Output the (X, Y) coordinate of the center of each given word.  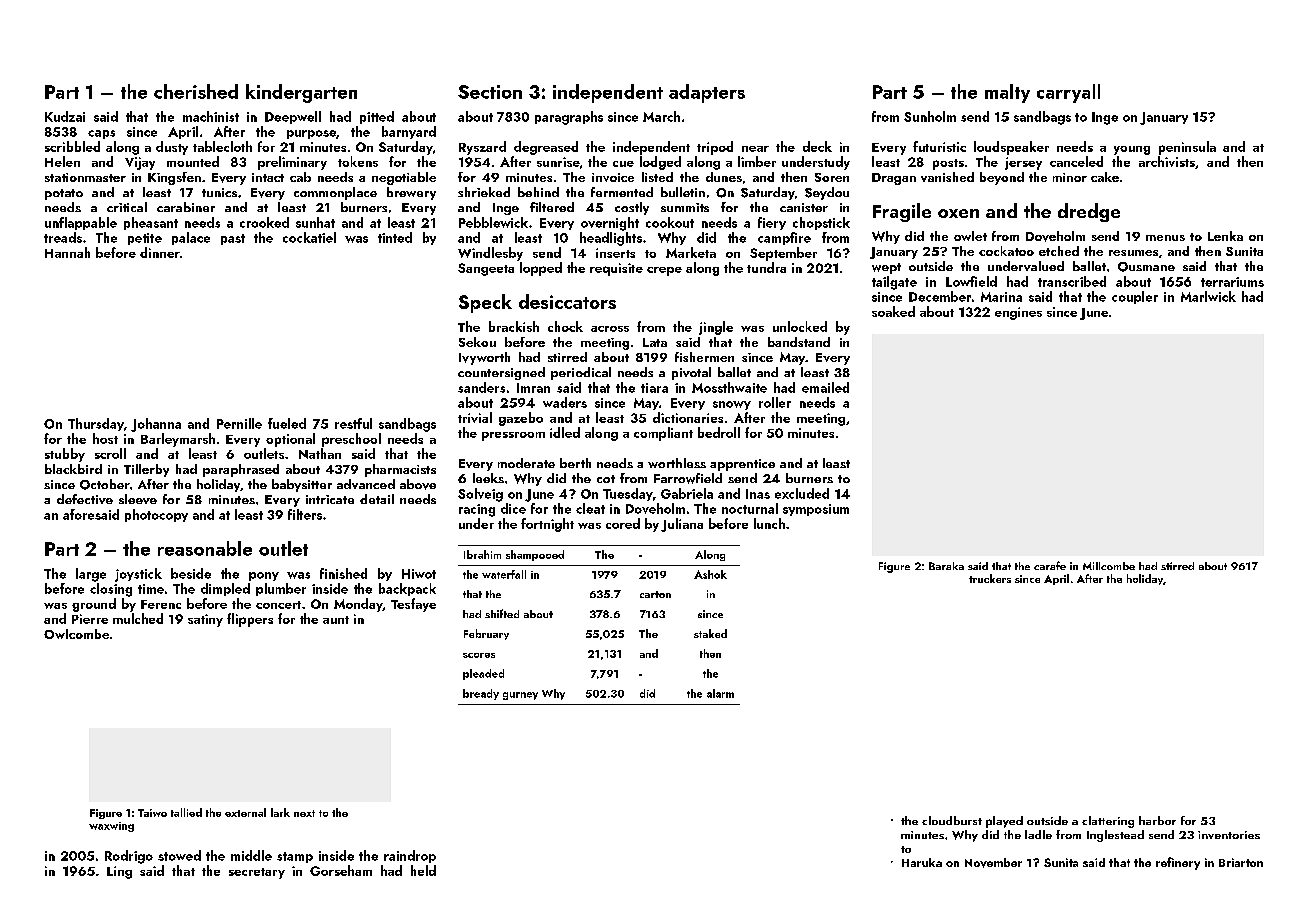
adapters (707, 93)
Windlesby (490, 254)
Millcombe (1109, 566)
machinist (211, 116)
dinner (160, 252)
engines (1018, 313)
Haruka (922, 862)
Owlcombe (76, 634)
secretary (257, 873)
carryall (1068, 93)
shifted (502, 613)
